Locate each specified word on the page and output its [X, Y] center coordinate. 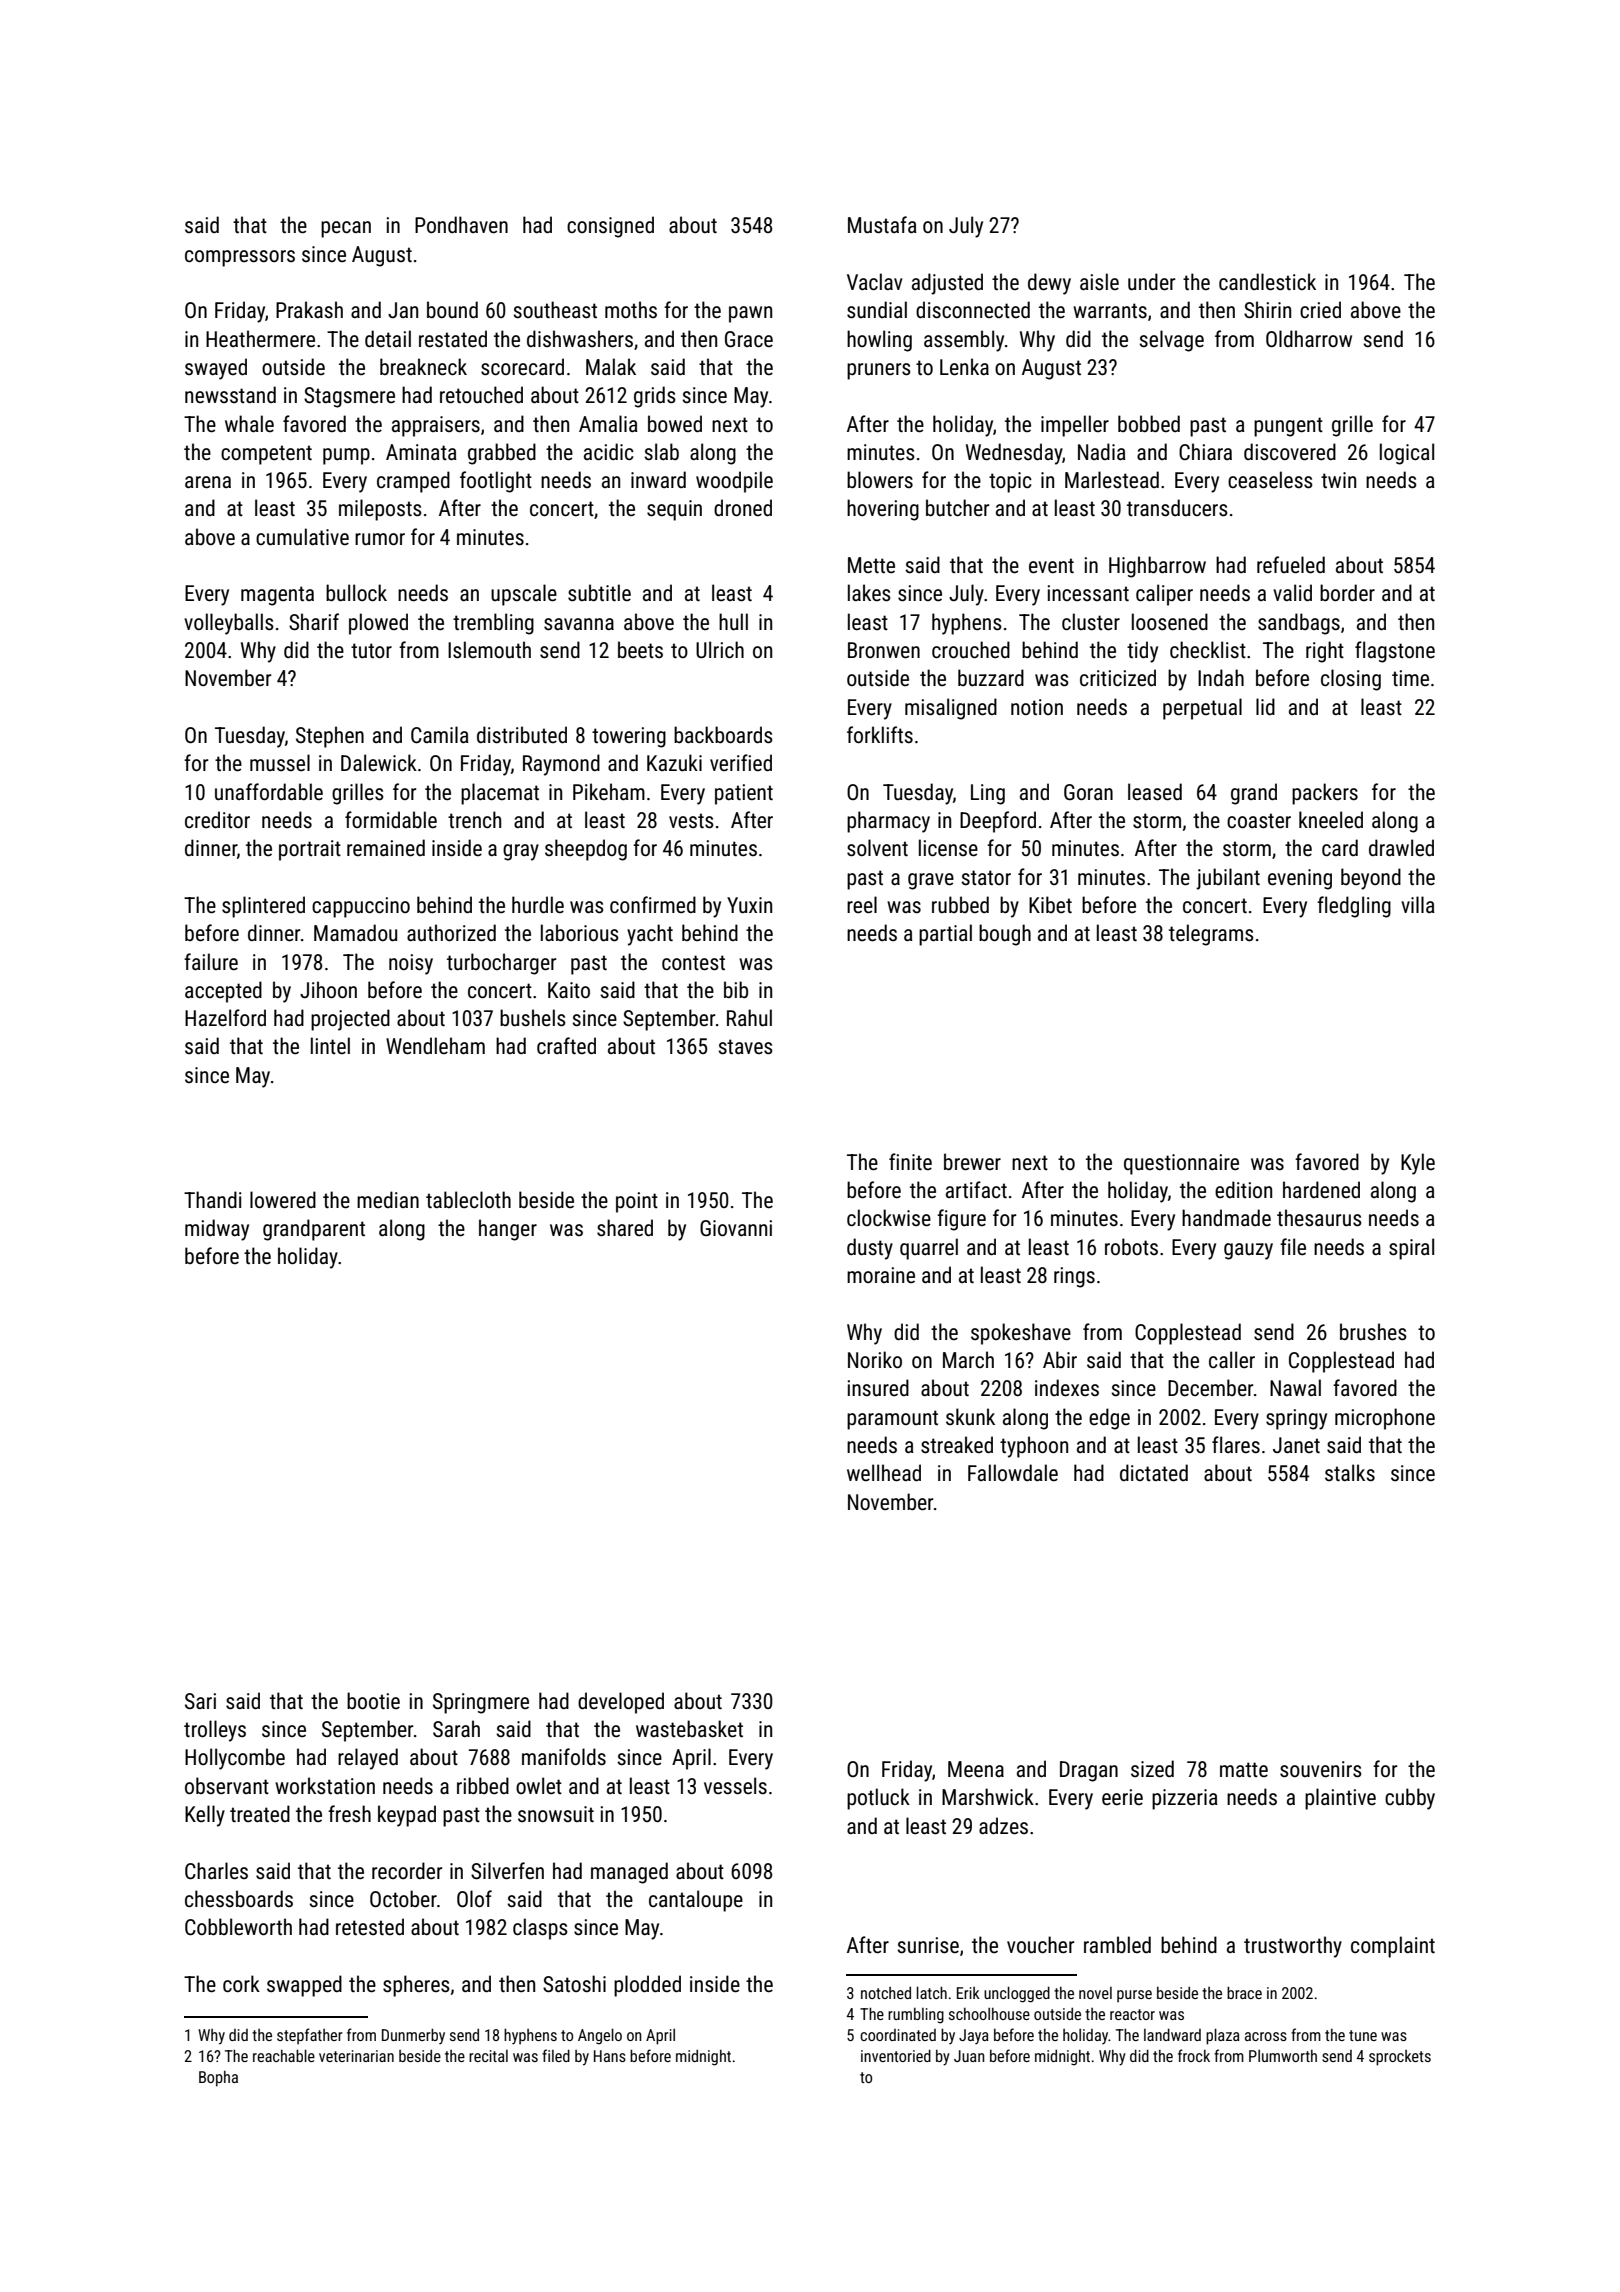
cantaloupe [696, 1901]
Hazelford [225, 1017]
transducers [1177, 508]
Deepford [998, 822]
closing [1351, 680]
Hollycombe [235, 1759]
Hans [610, 2056]
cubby [1410, 1799]
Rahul [749, 1018]
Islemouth [489, 650]
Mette [871, 565]
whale [249, 423]
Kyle [1418, 1164]
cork [241, 1983]
